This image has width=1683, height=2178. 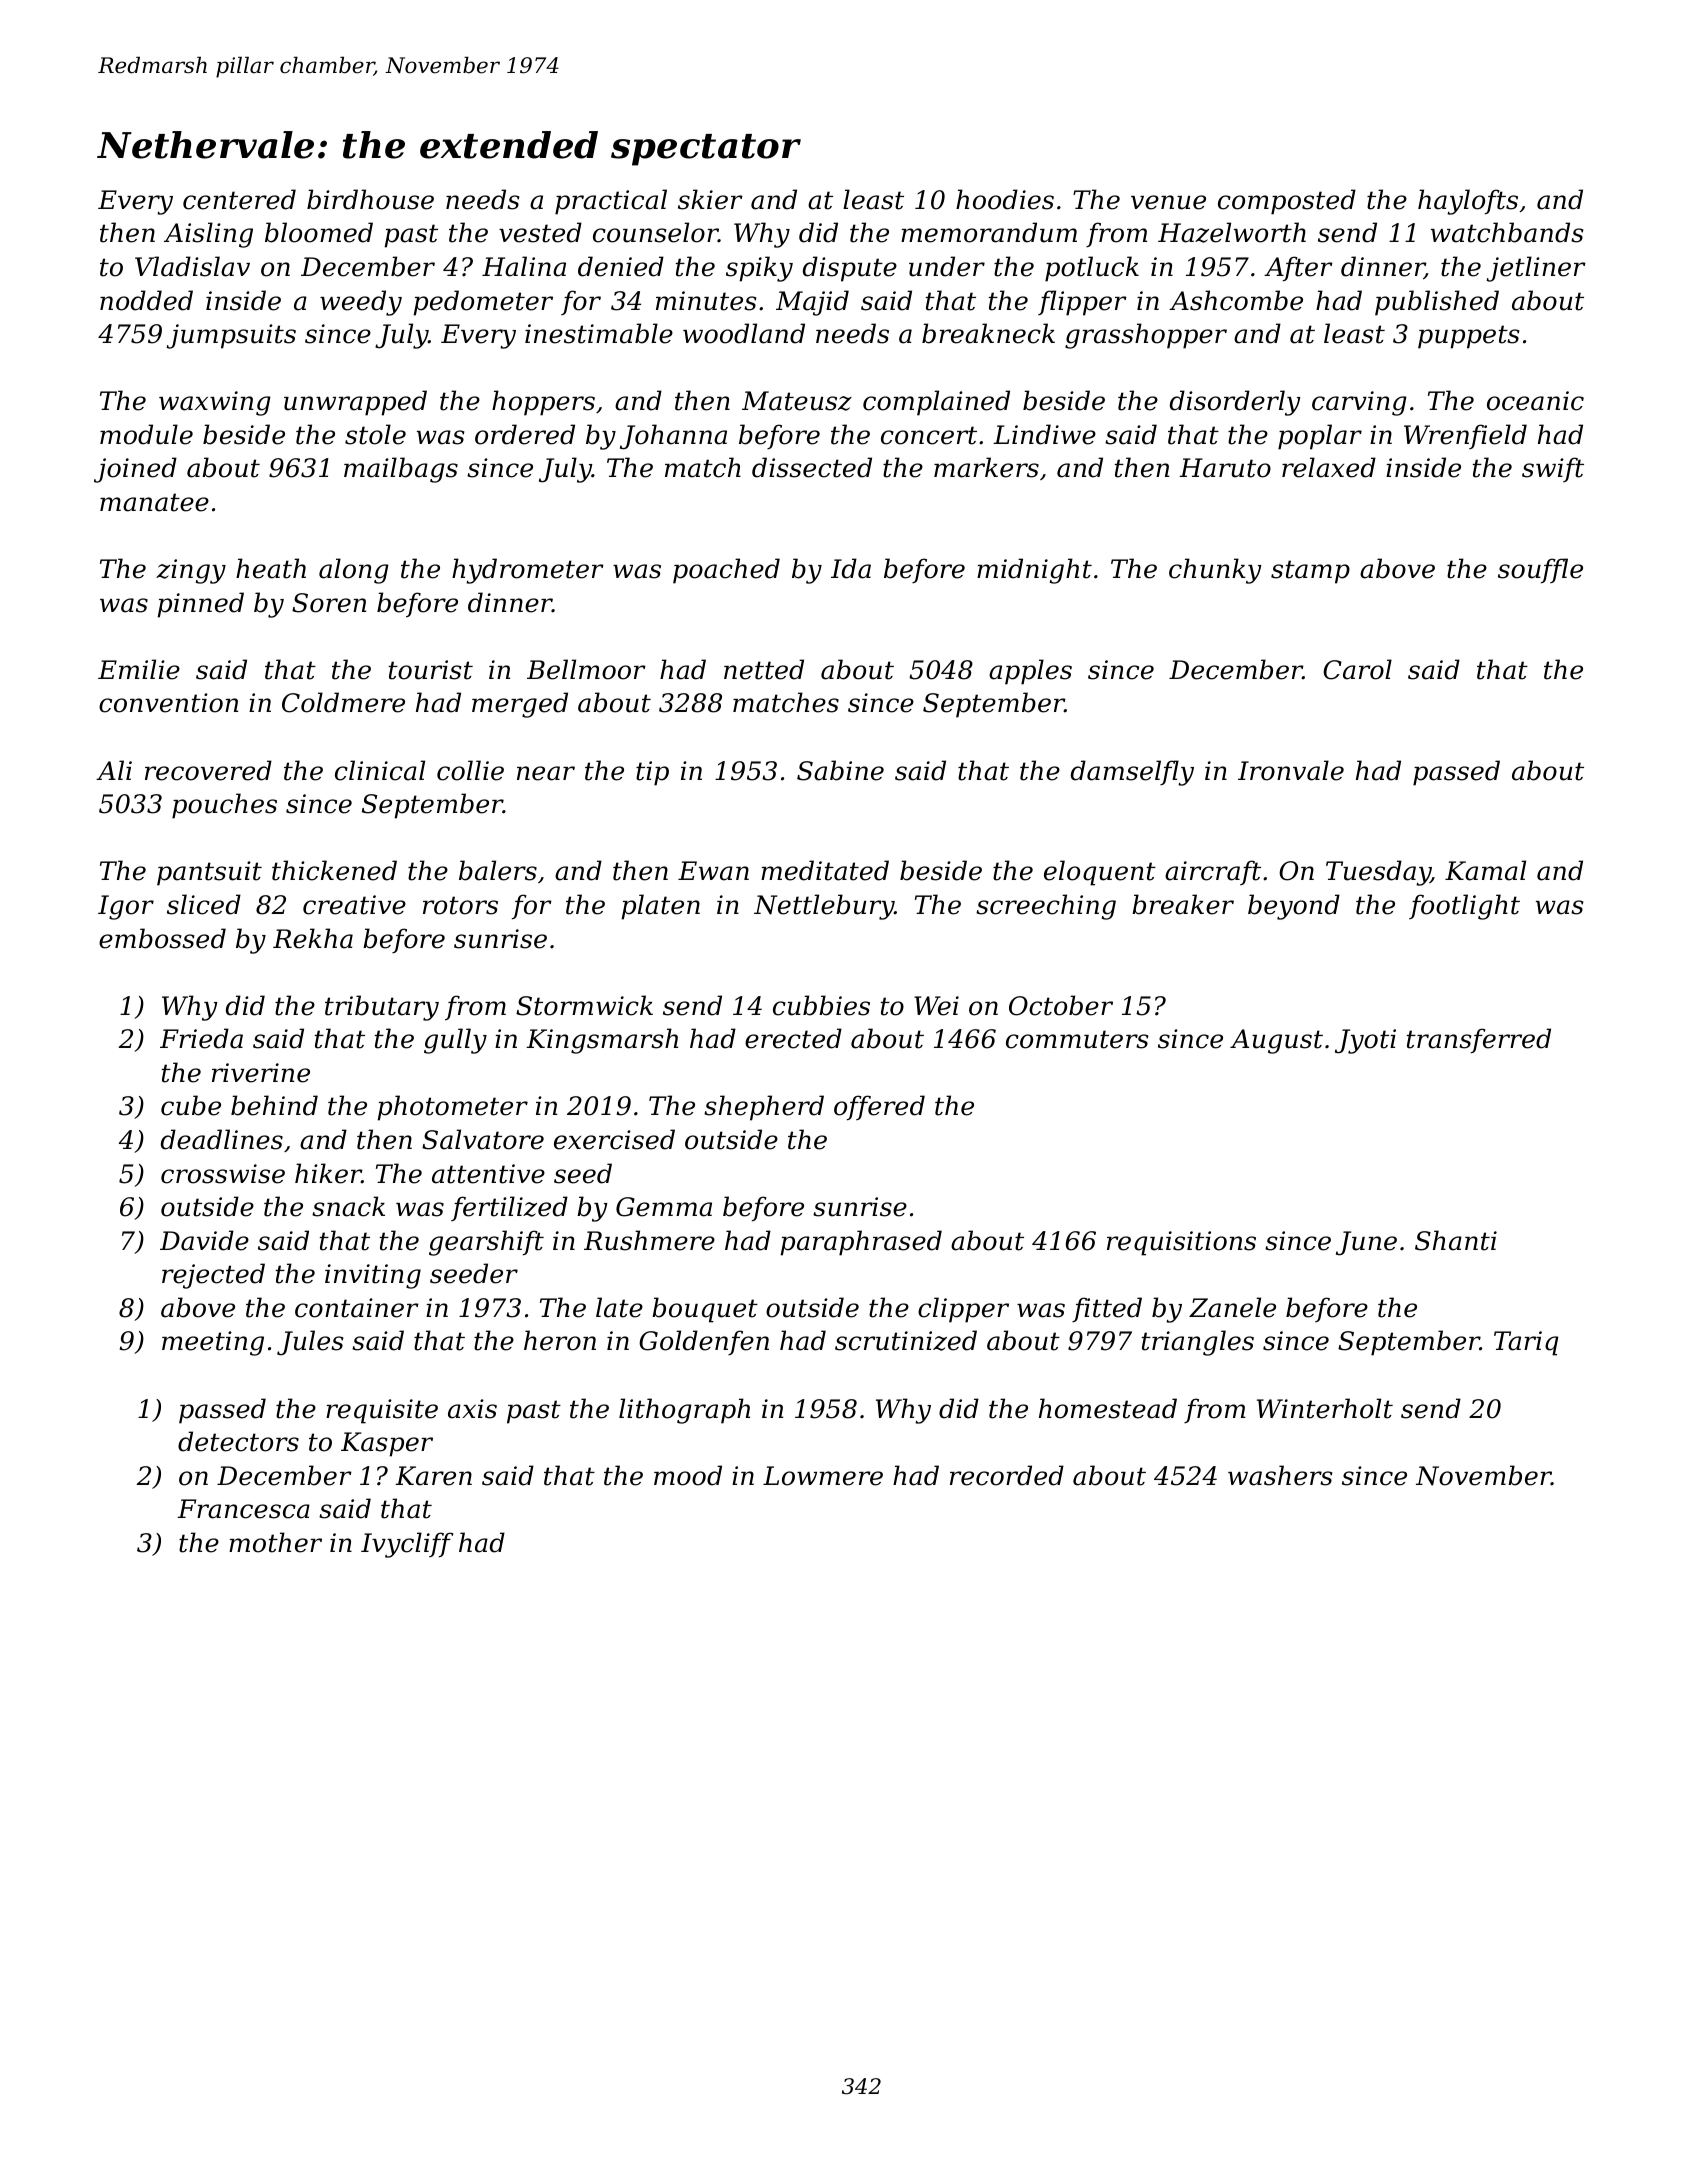 I want to click on mother, so click(x=275, y=1542).
